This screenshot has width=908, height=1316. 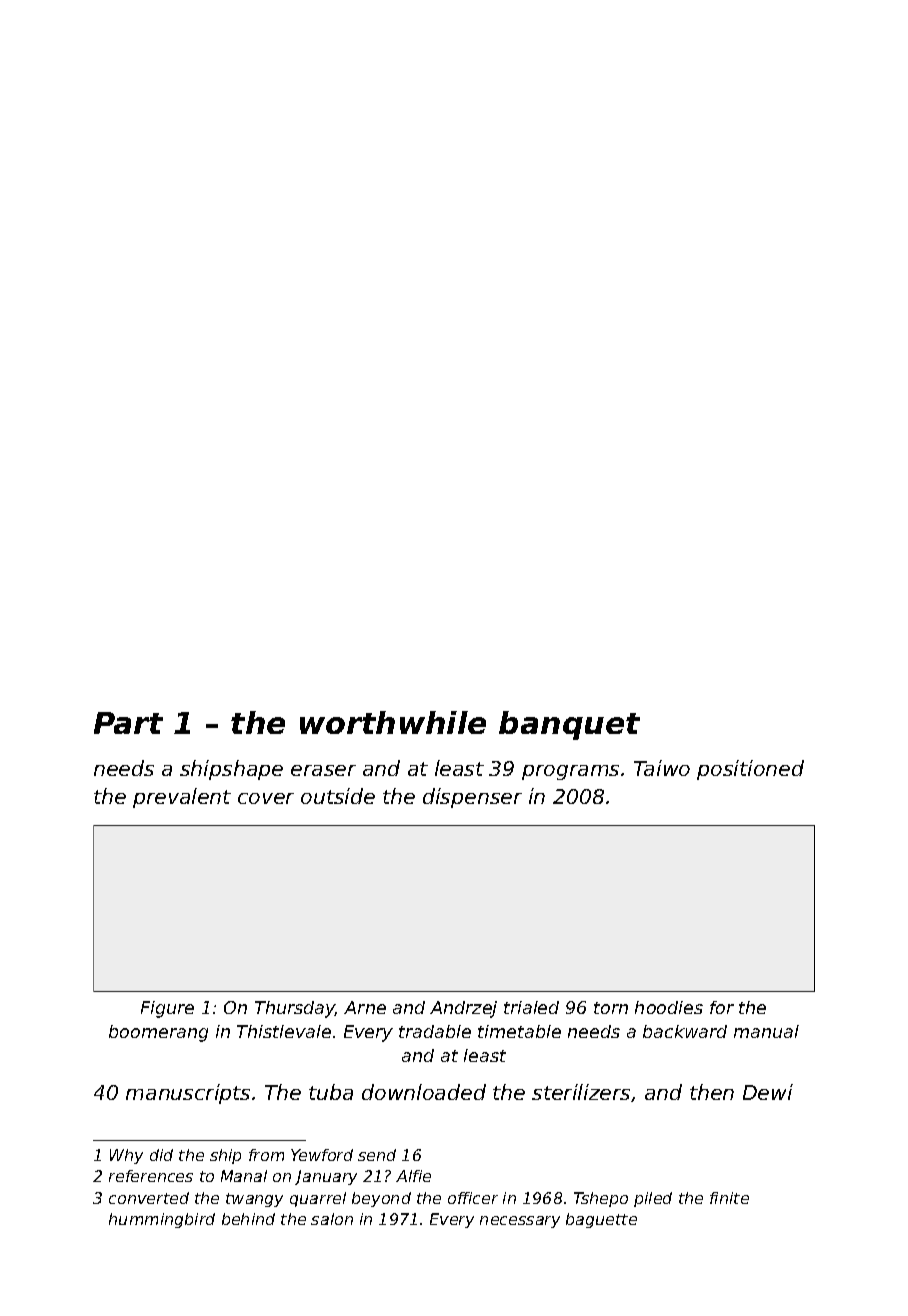 I want to click on dispenser, so click(x=472, y=798).
